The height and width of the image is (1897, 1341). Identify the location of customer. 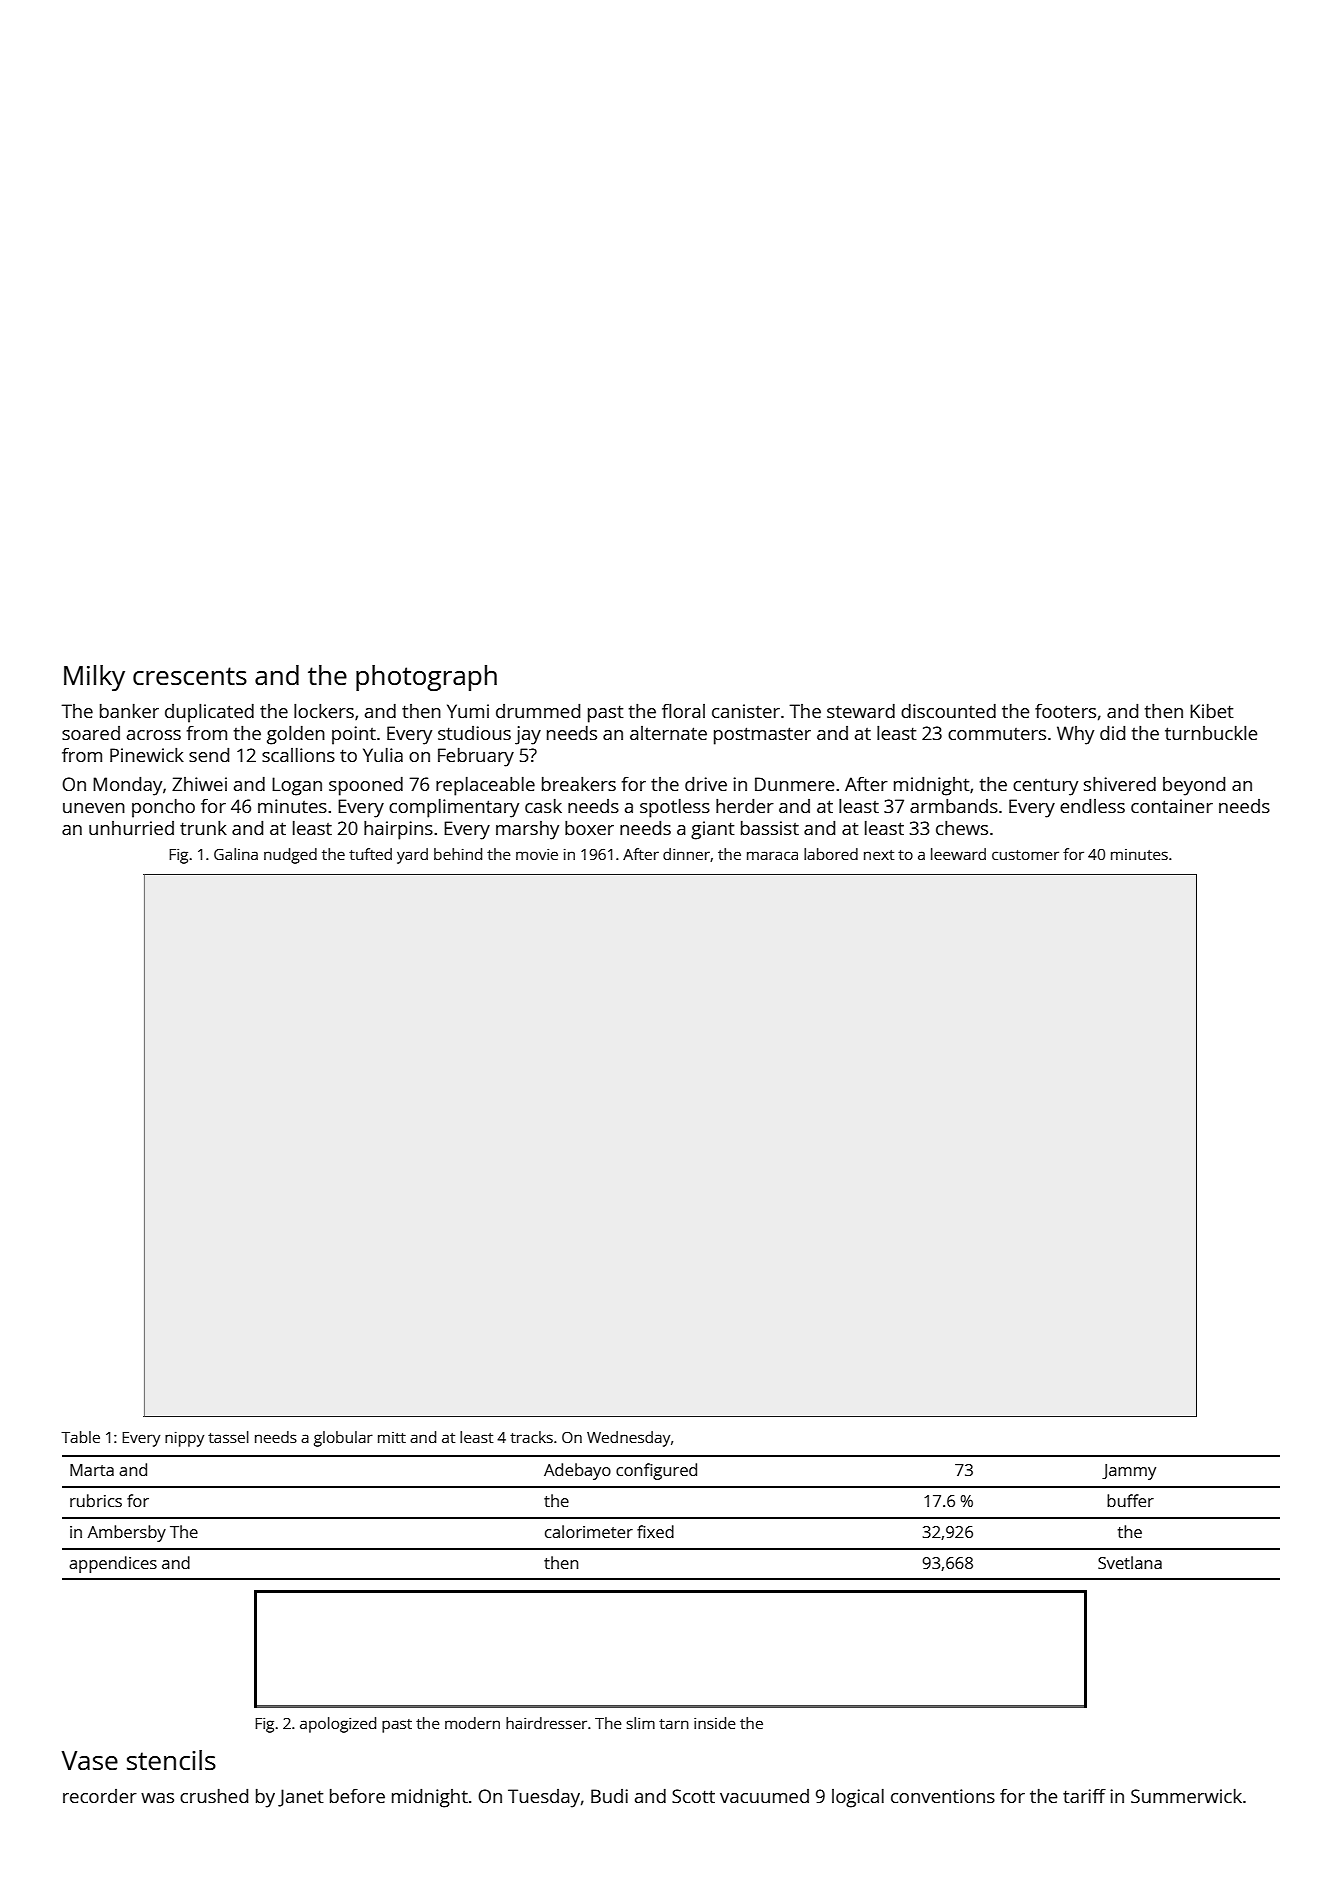
(1025, 855).
